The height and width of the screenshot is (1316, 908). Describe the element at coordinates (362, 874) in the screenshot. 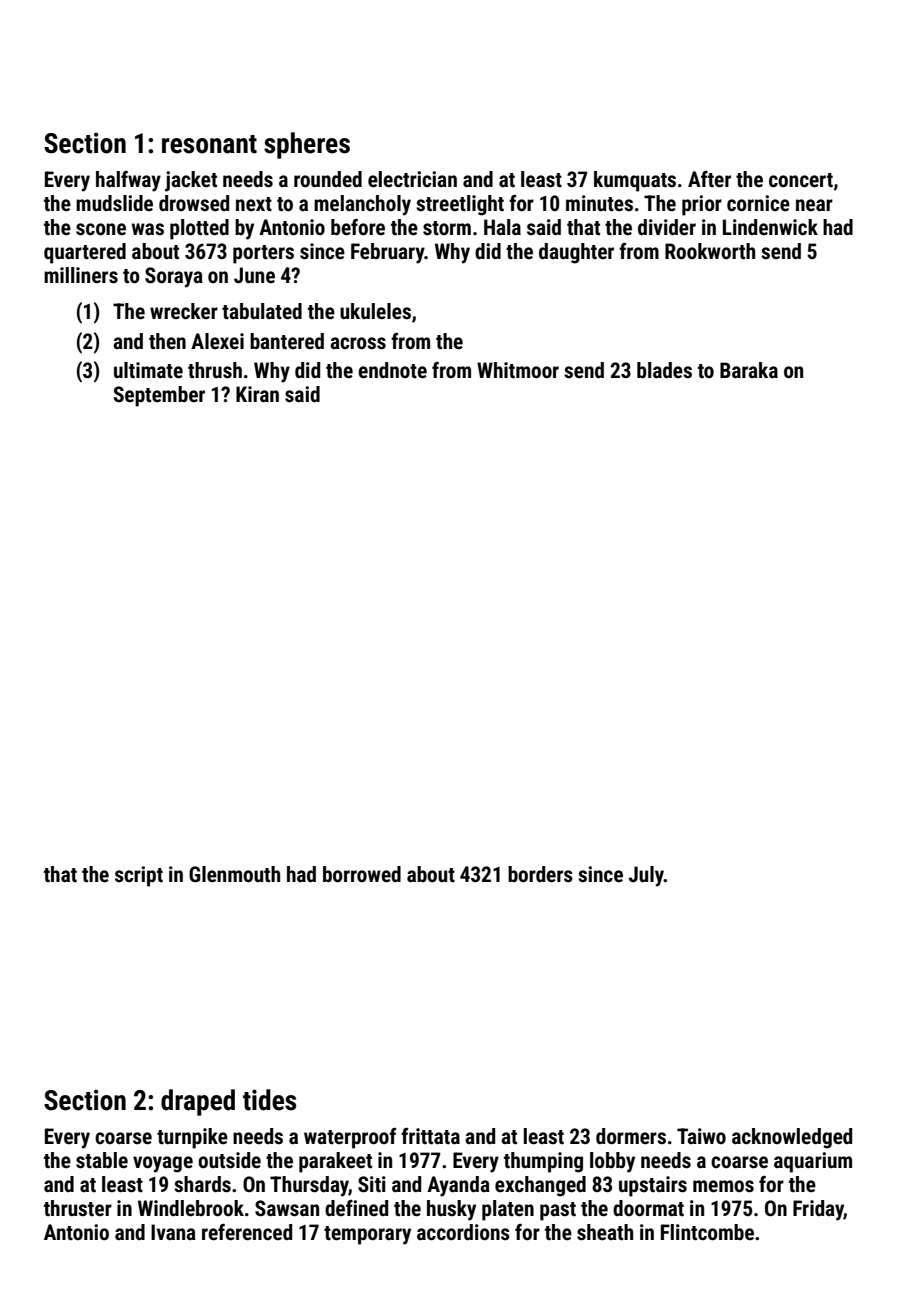

I see `borrowed` at that location.
